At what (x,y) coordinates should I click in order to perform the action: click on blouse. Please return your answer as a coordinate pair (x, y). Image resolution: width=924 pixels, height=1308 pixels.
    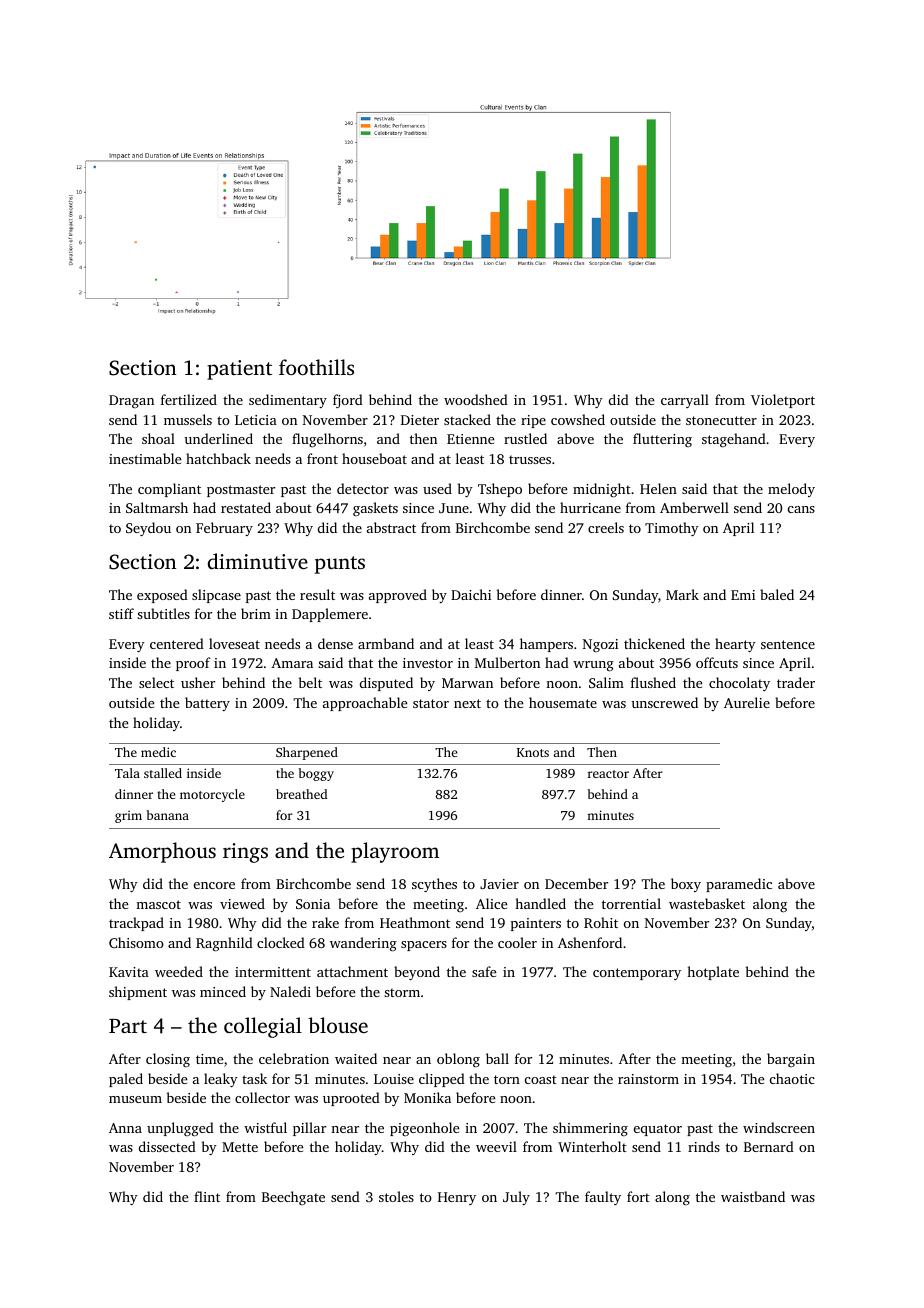
    Looking at the image, I should click on (338, 1025).
